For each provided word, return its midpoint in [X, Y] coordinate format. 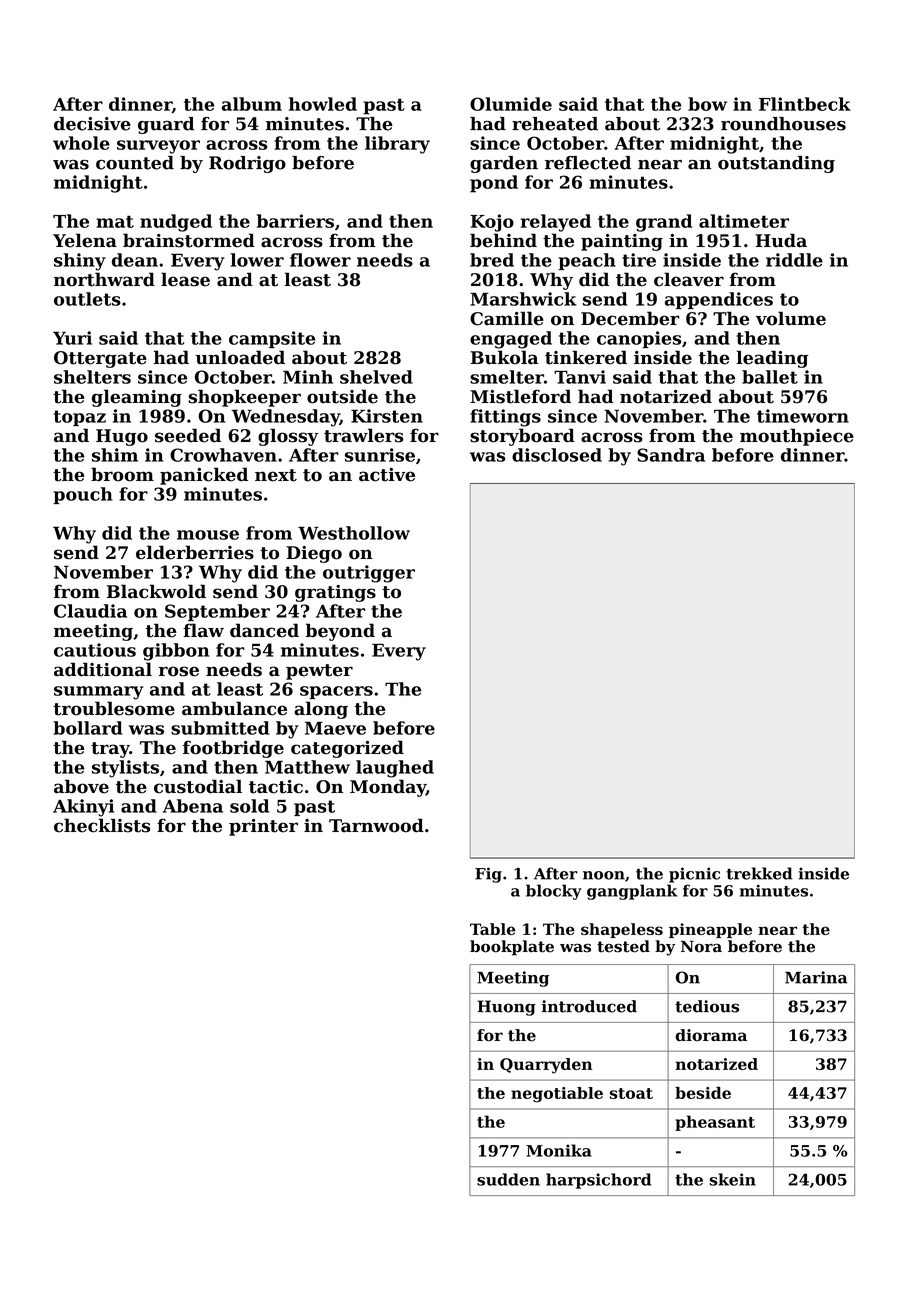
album [252, 104]
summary [99, 693]
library [397, 145]
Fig [488, 875]
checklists [102, 825]
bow [707, 104]
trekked [759, 873]
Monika [559, 1150]
